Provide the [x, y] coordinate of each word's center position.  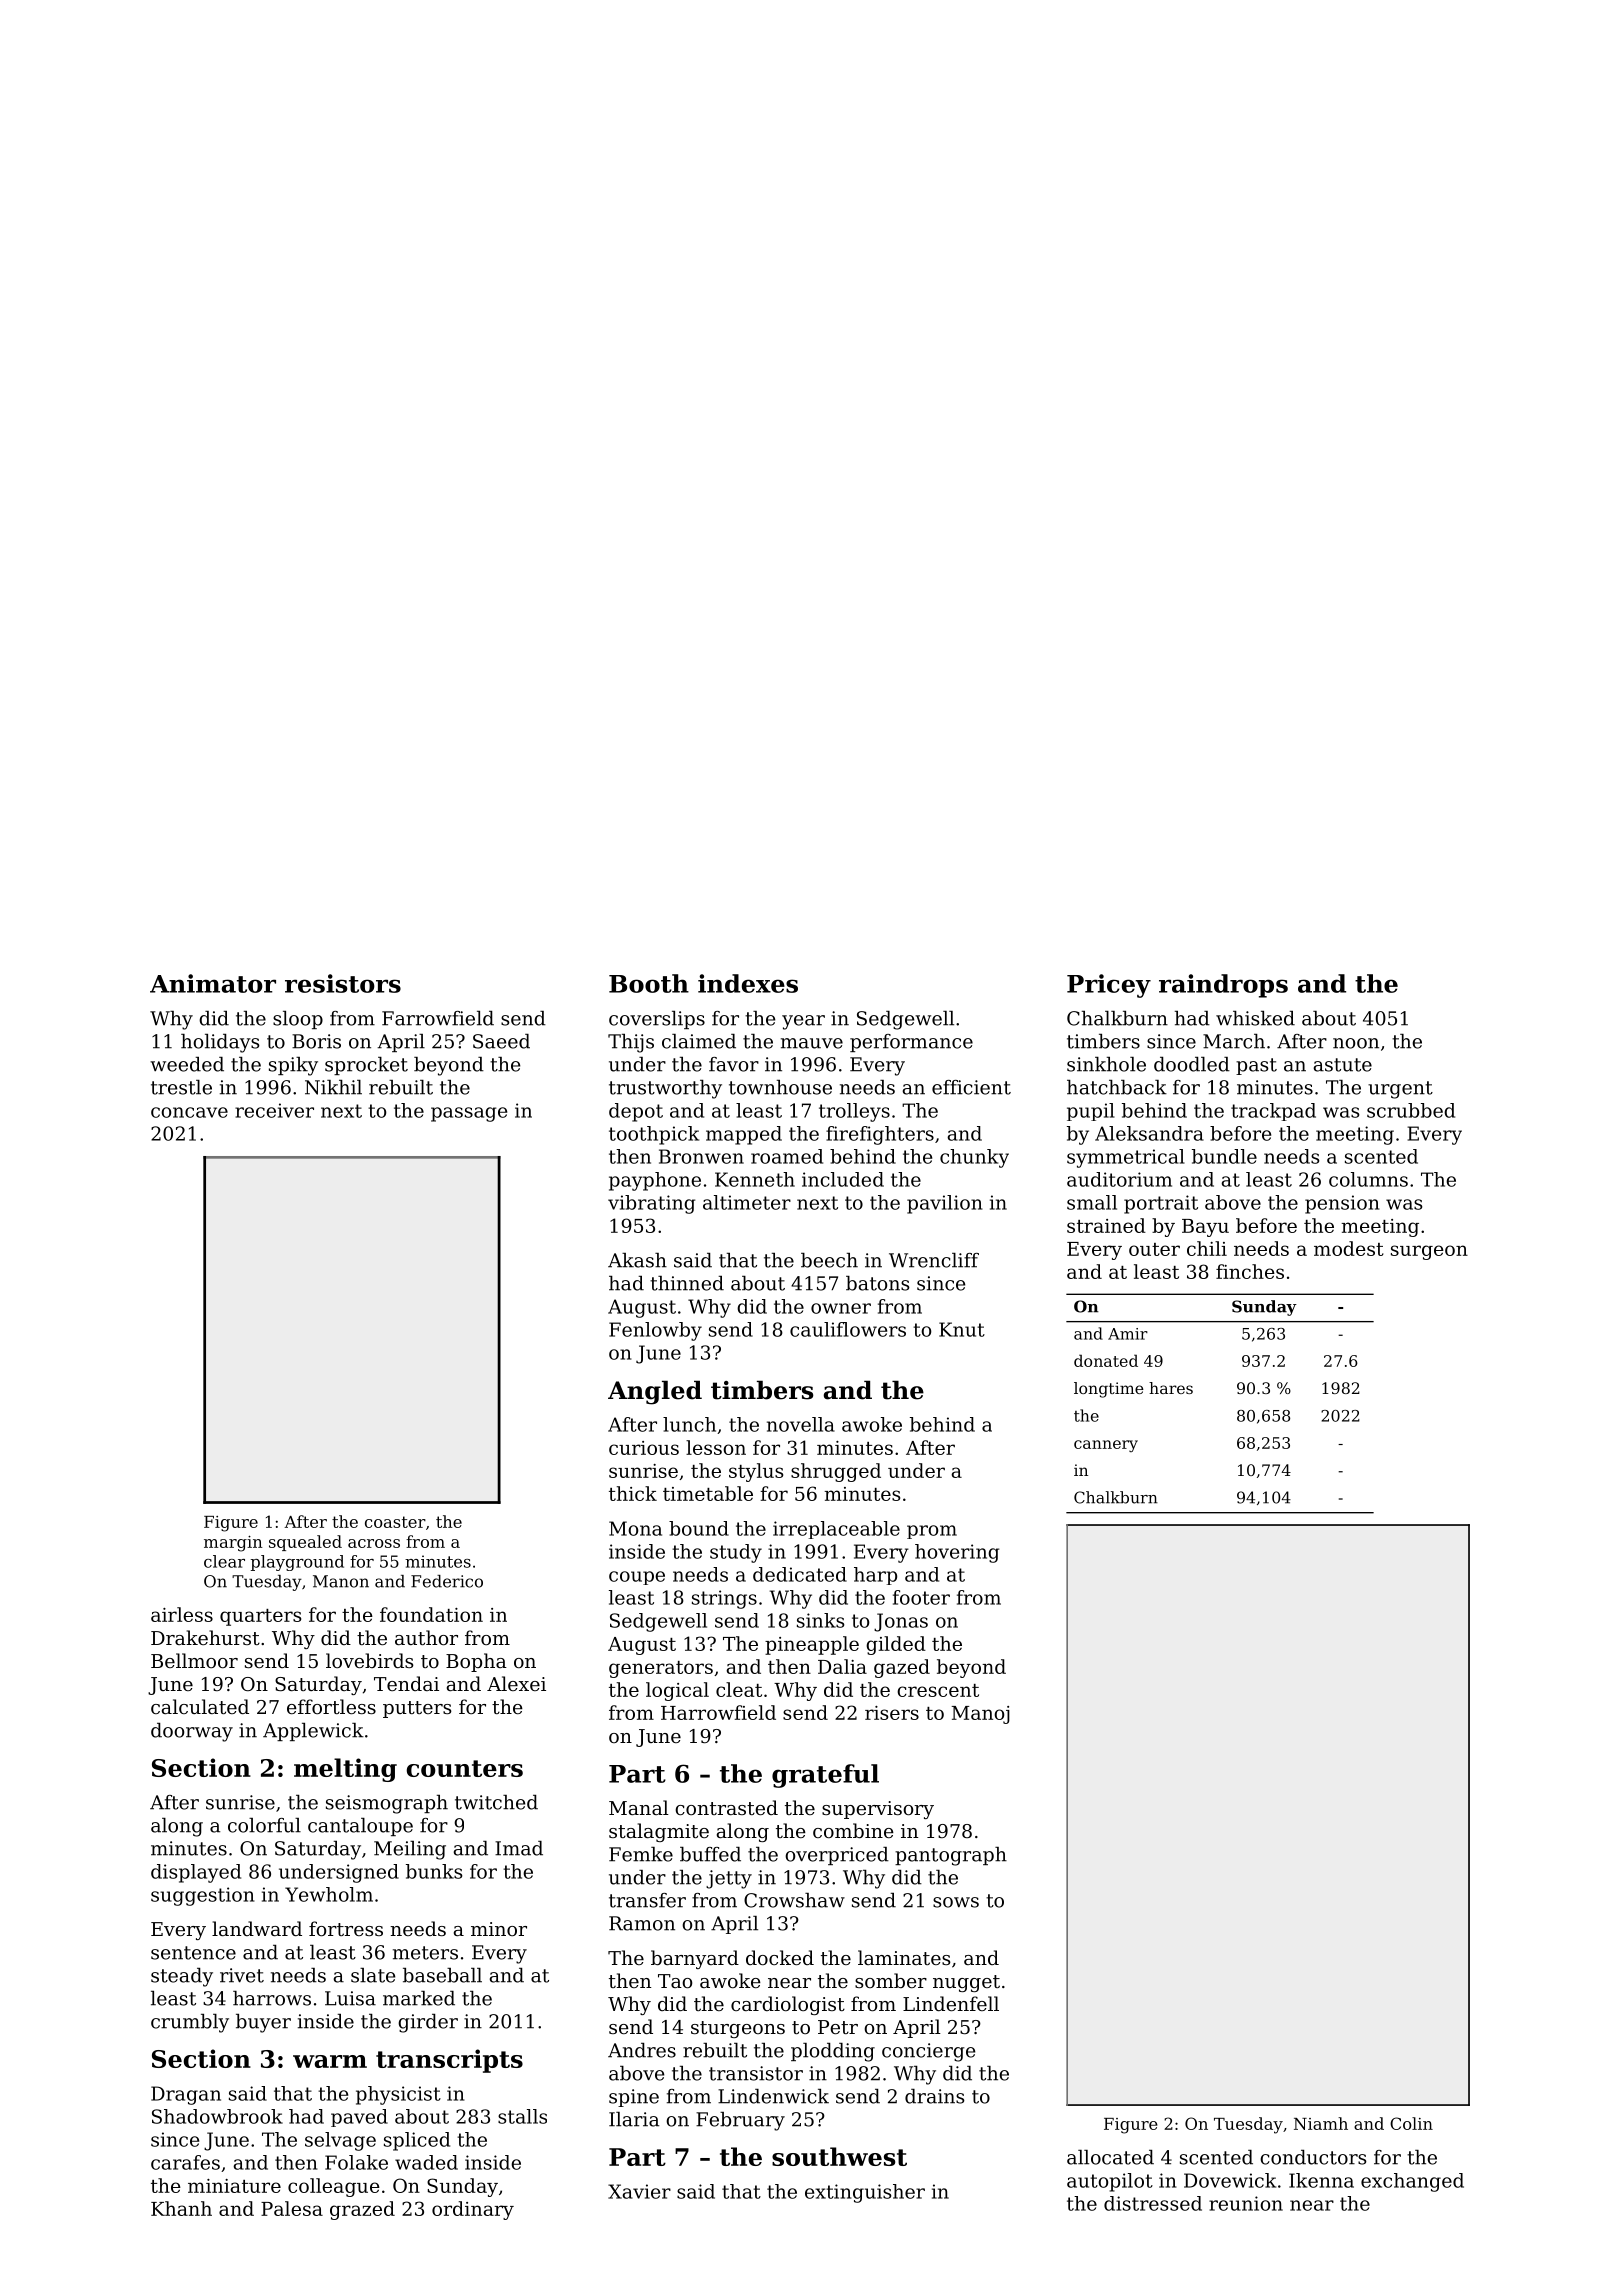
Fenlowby [655, 1331]
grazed [362, 2210]
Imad [519, 1848]
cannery [1106, 1446]
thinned [687, 1283]
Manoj [980, 1715]
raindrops [1223, 986]
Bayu [1205, 1228]
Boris [316, 1041]
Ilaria [634, 2119]
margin [233, 1544]
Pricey [1109, 986]
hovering [957, 1553]
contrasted [726, 1807]
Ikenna [1321, 2180]
